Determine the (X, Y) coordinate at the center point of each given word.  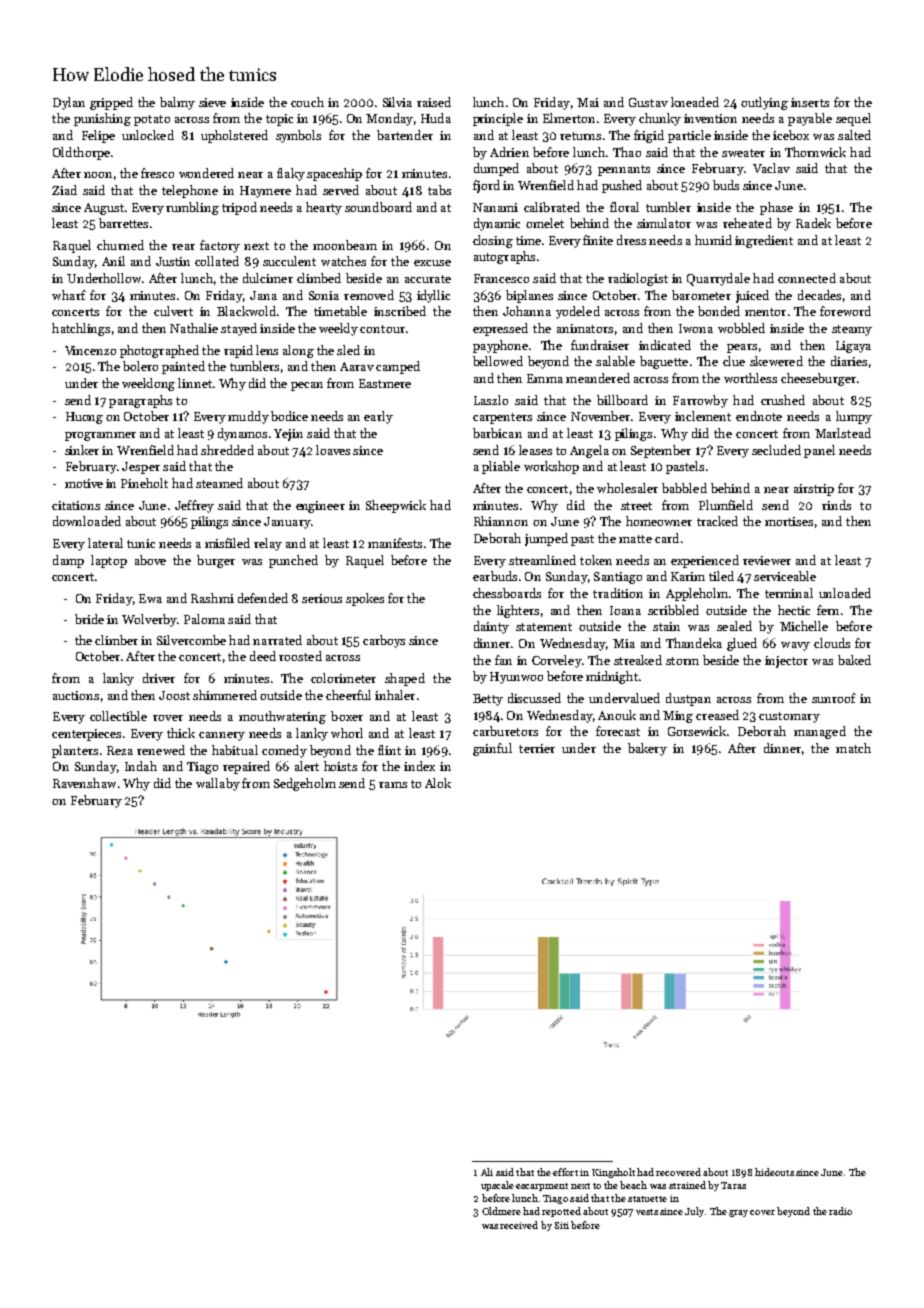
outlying (764, 103)
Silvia (397, 102)
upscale (497, 1186)
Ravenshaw (84, 783)
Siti (562, 1225)
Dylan (69, 103)
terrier (537, 748)
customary (789, 717)
